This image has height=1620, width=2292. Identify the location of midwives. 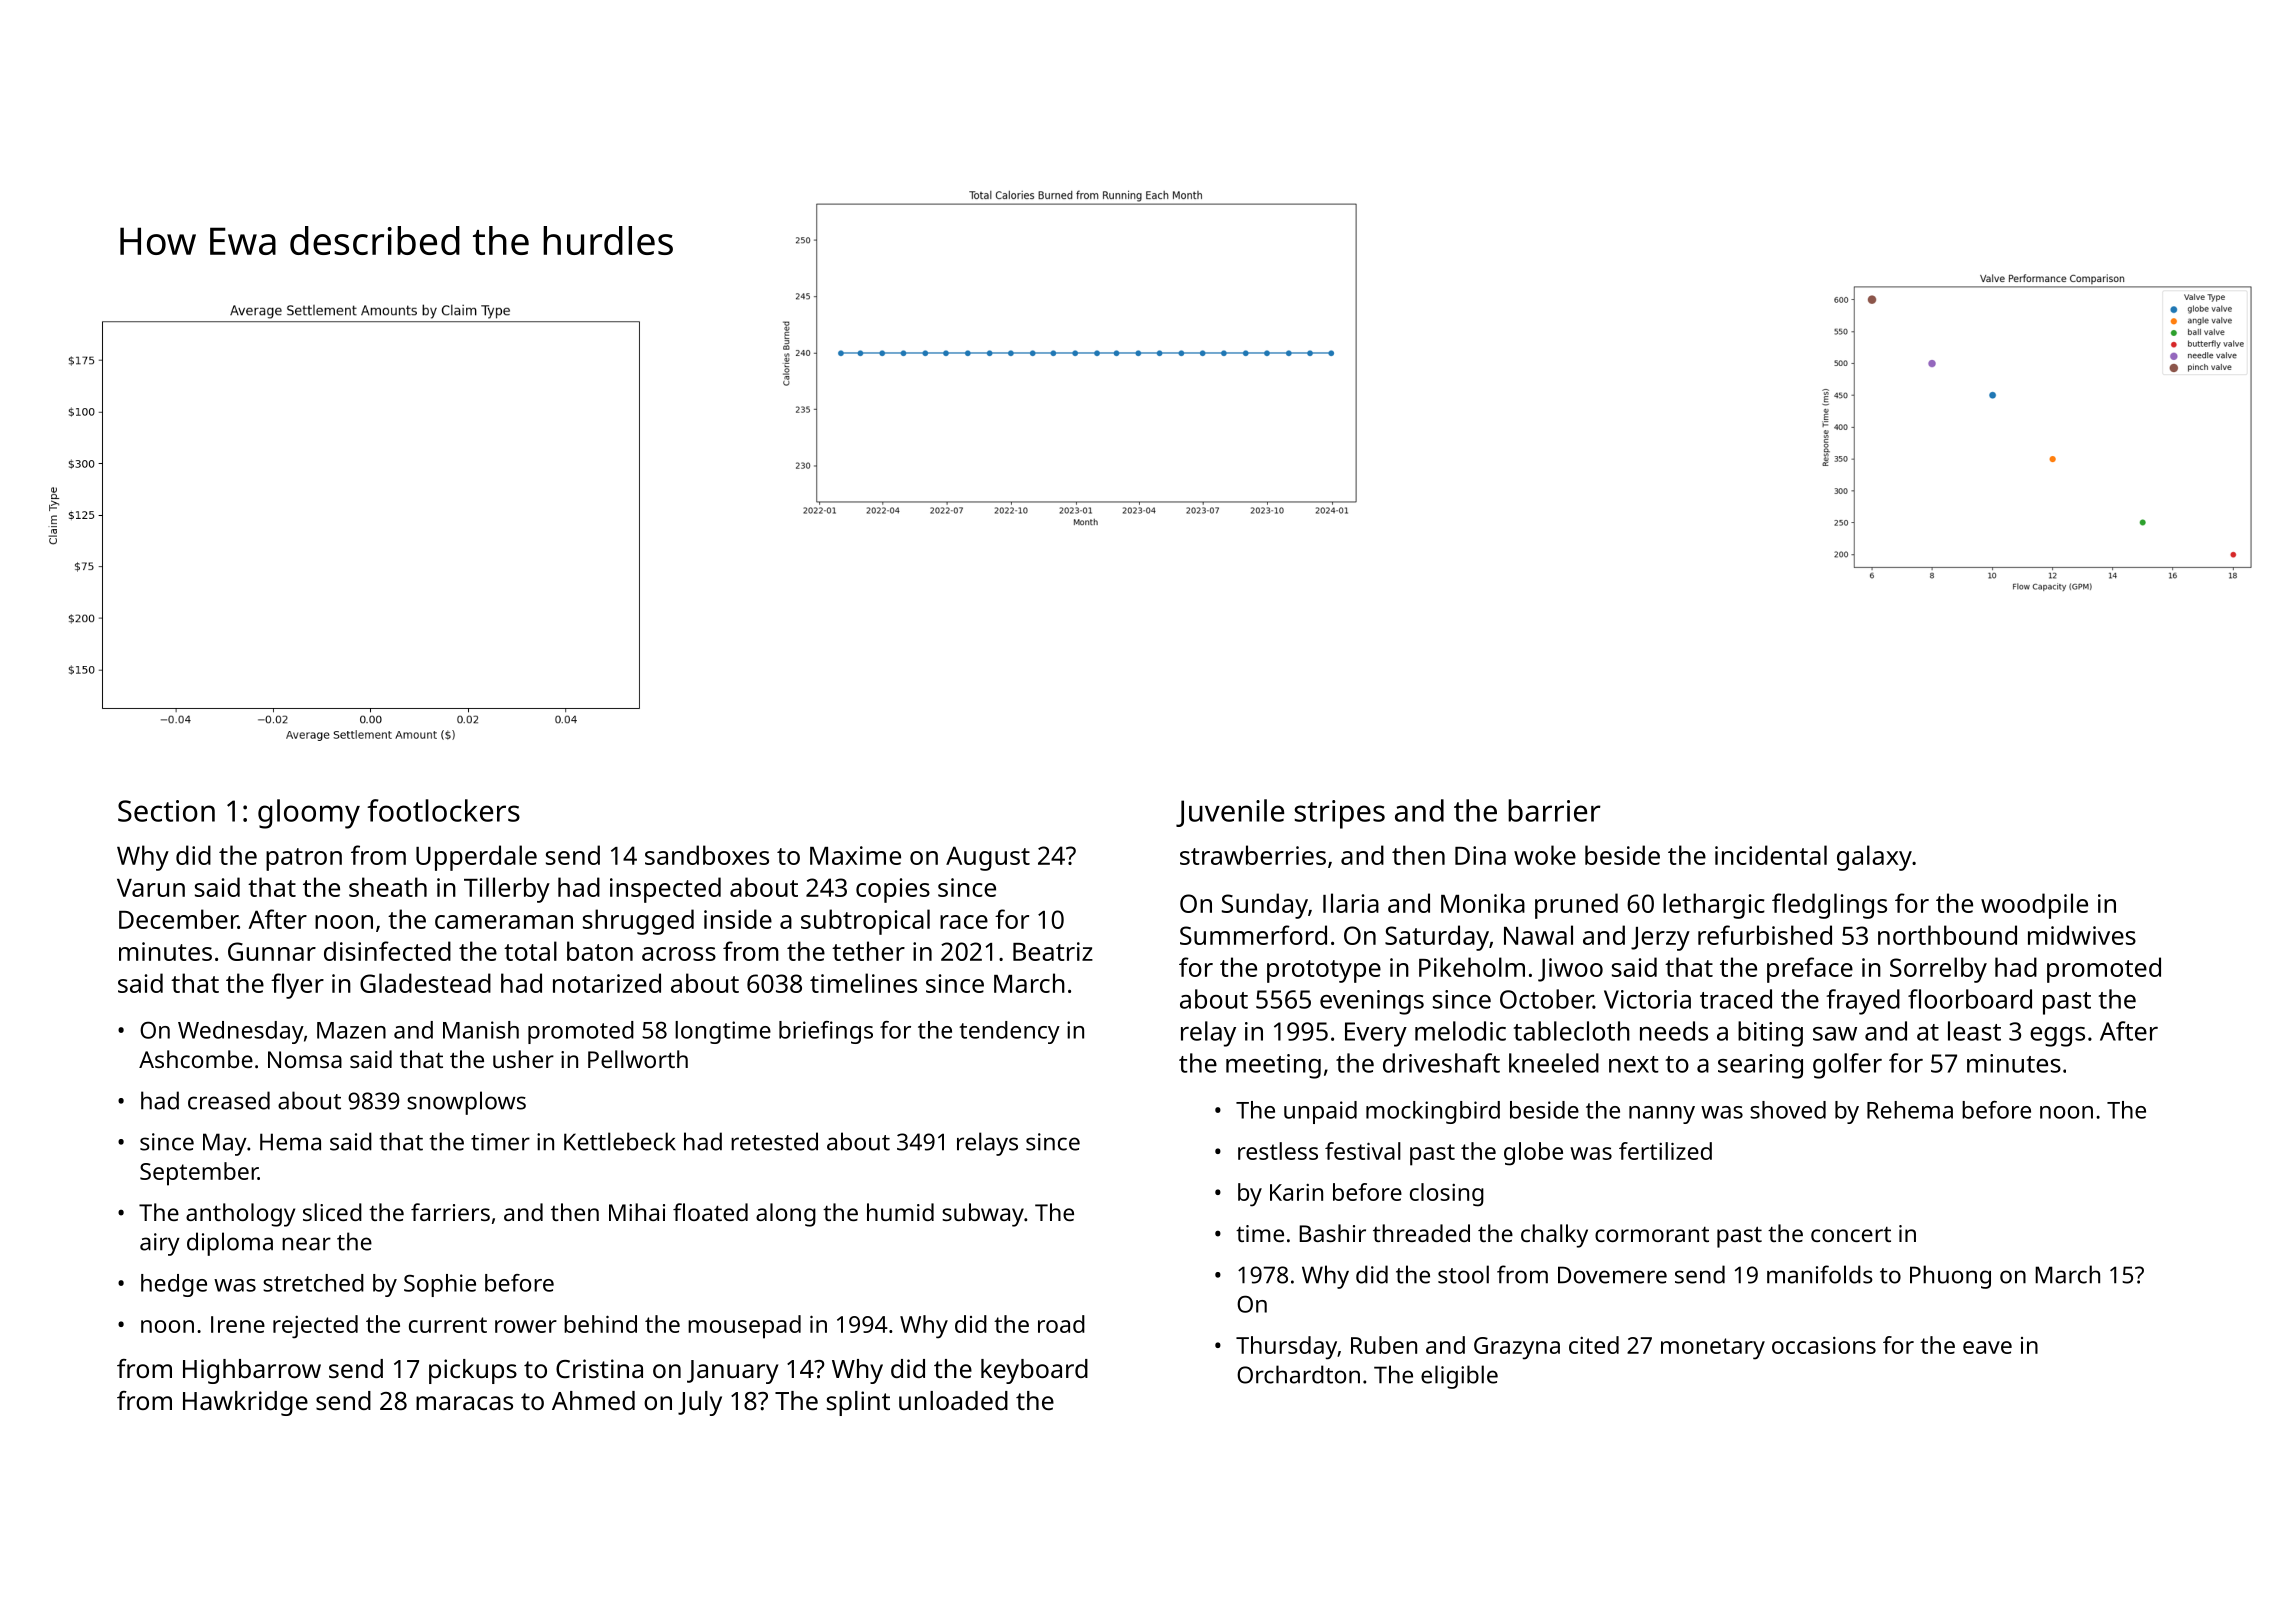
(2082, 935).
